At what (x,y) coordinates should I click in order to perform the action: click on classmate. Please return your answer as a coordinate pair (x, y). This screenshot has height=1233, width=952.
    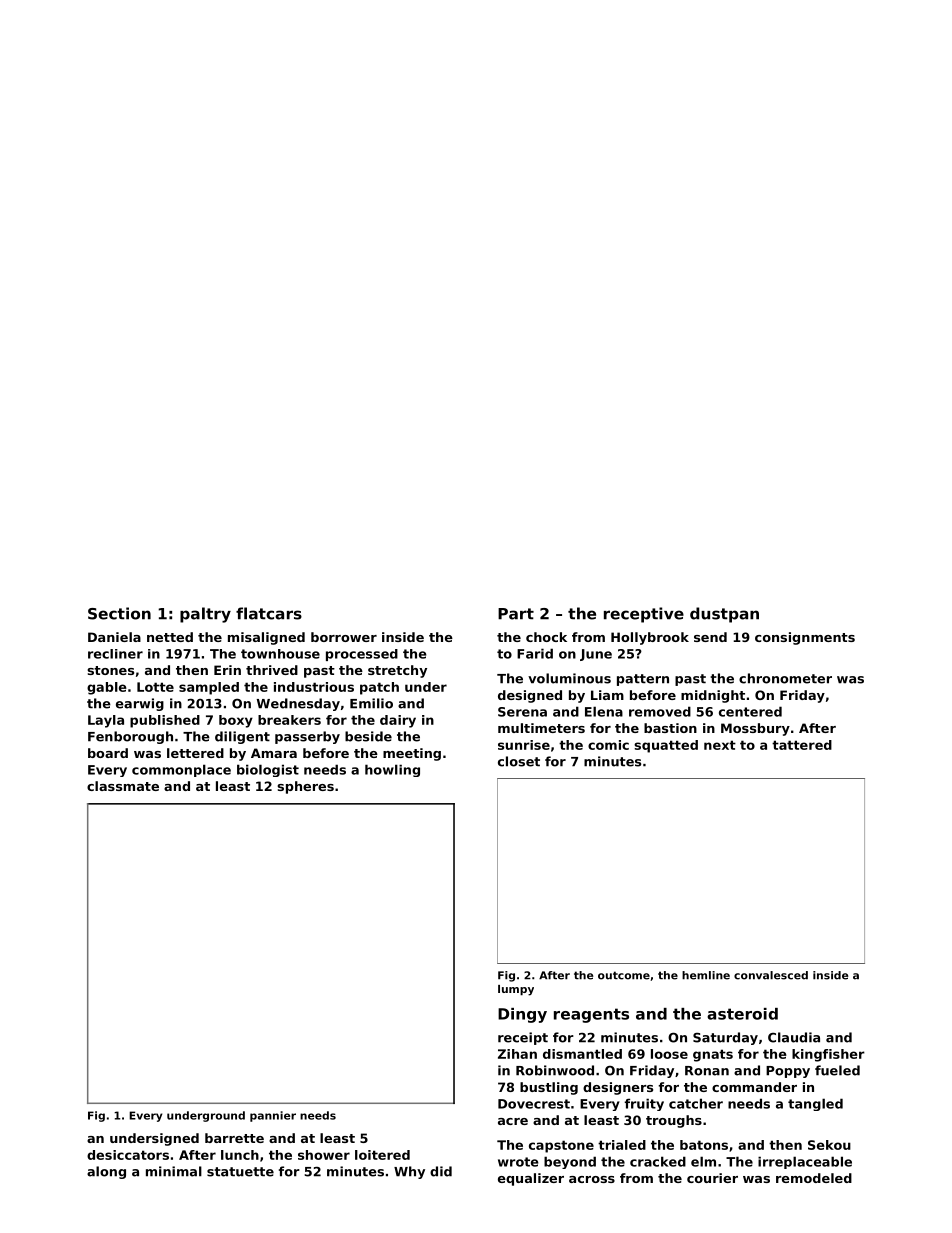
    Looking at the image, I should click on (123, 786).
